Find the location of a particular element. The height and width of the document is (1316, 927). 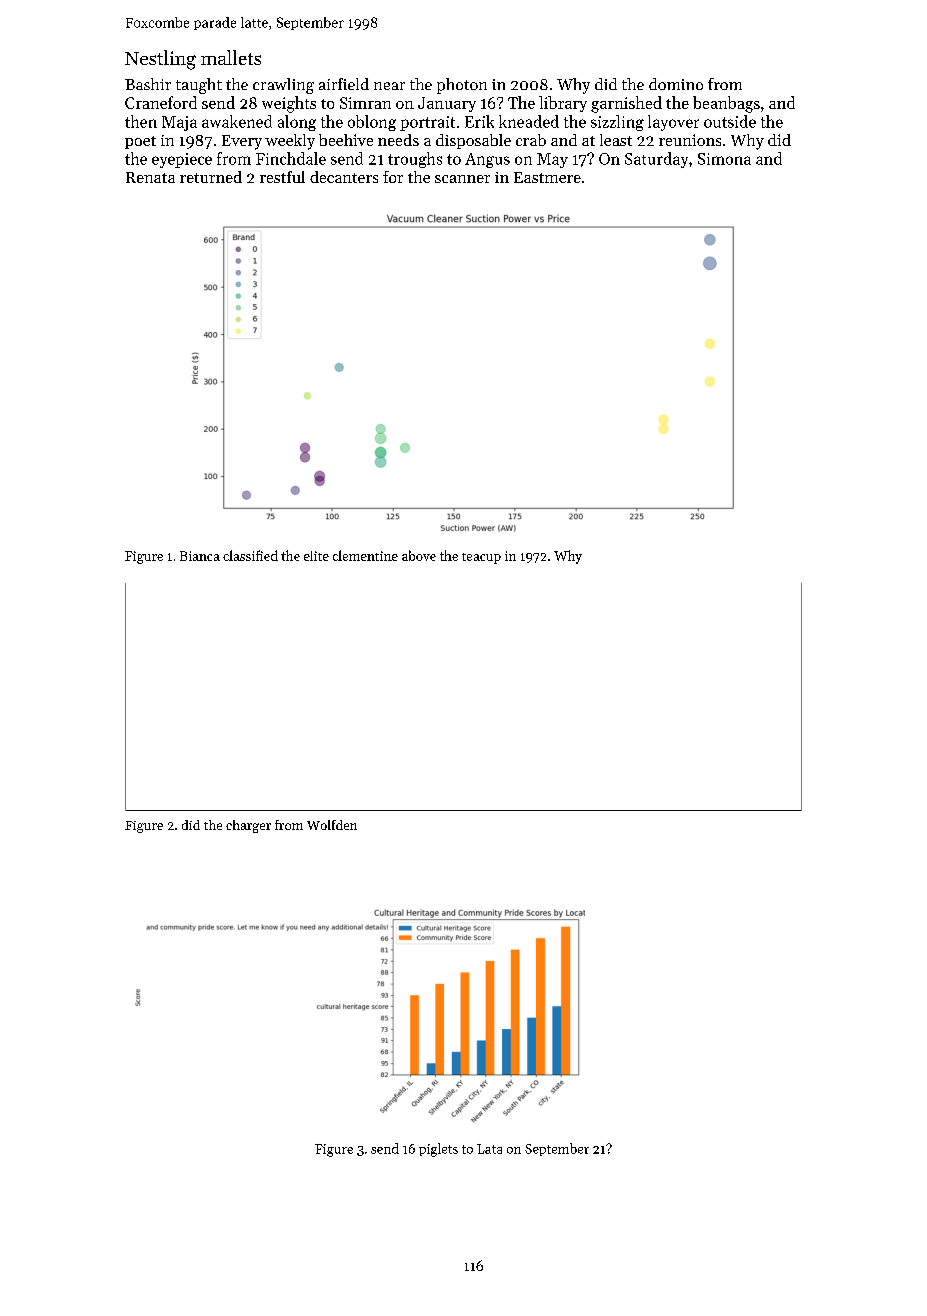

Simona is located at coordinates (724, 159).
